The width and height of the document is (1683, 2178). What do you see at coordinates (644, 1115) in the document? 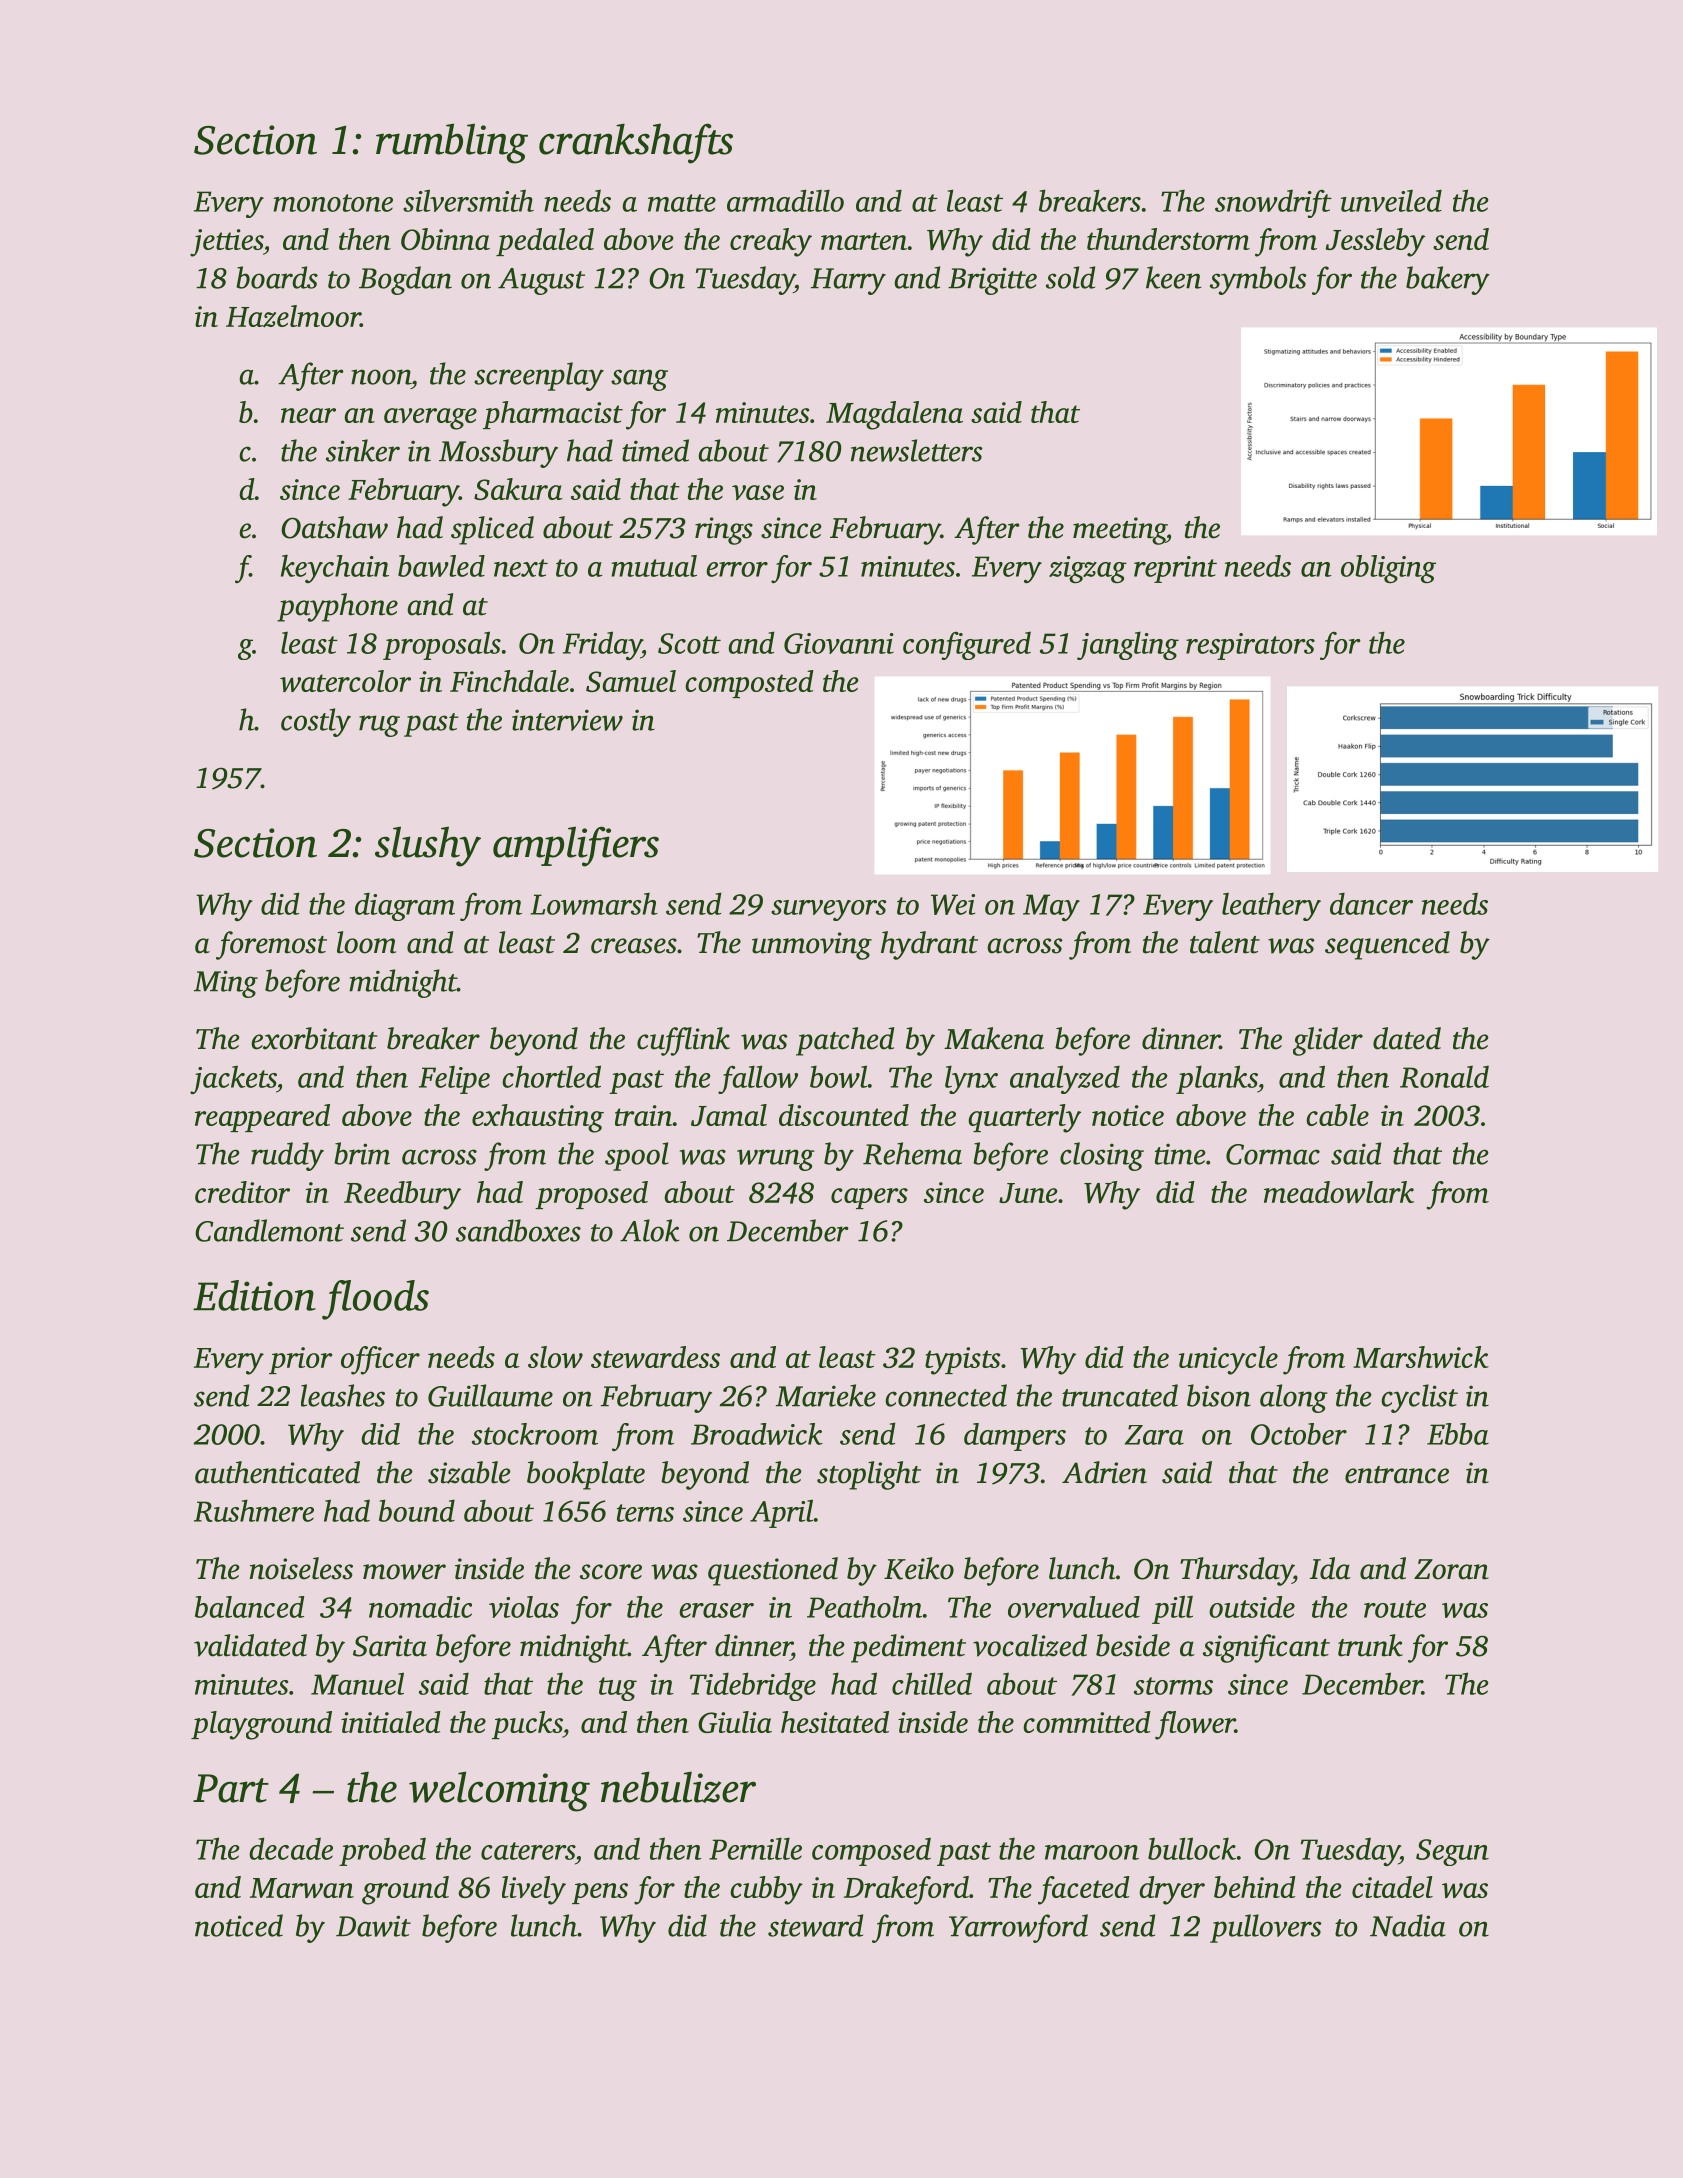
I see `train` at bounding box center [644, 1115].
